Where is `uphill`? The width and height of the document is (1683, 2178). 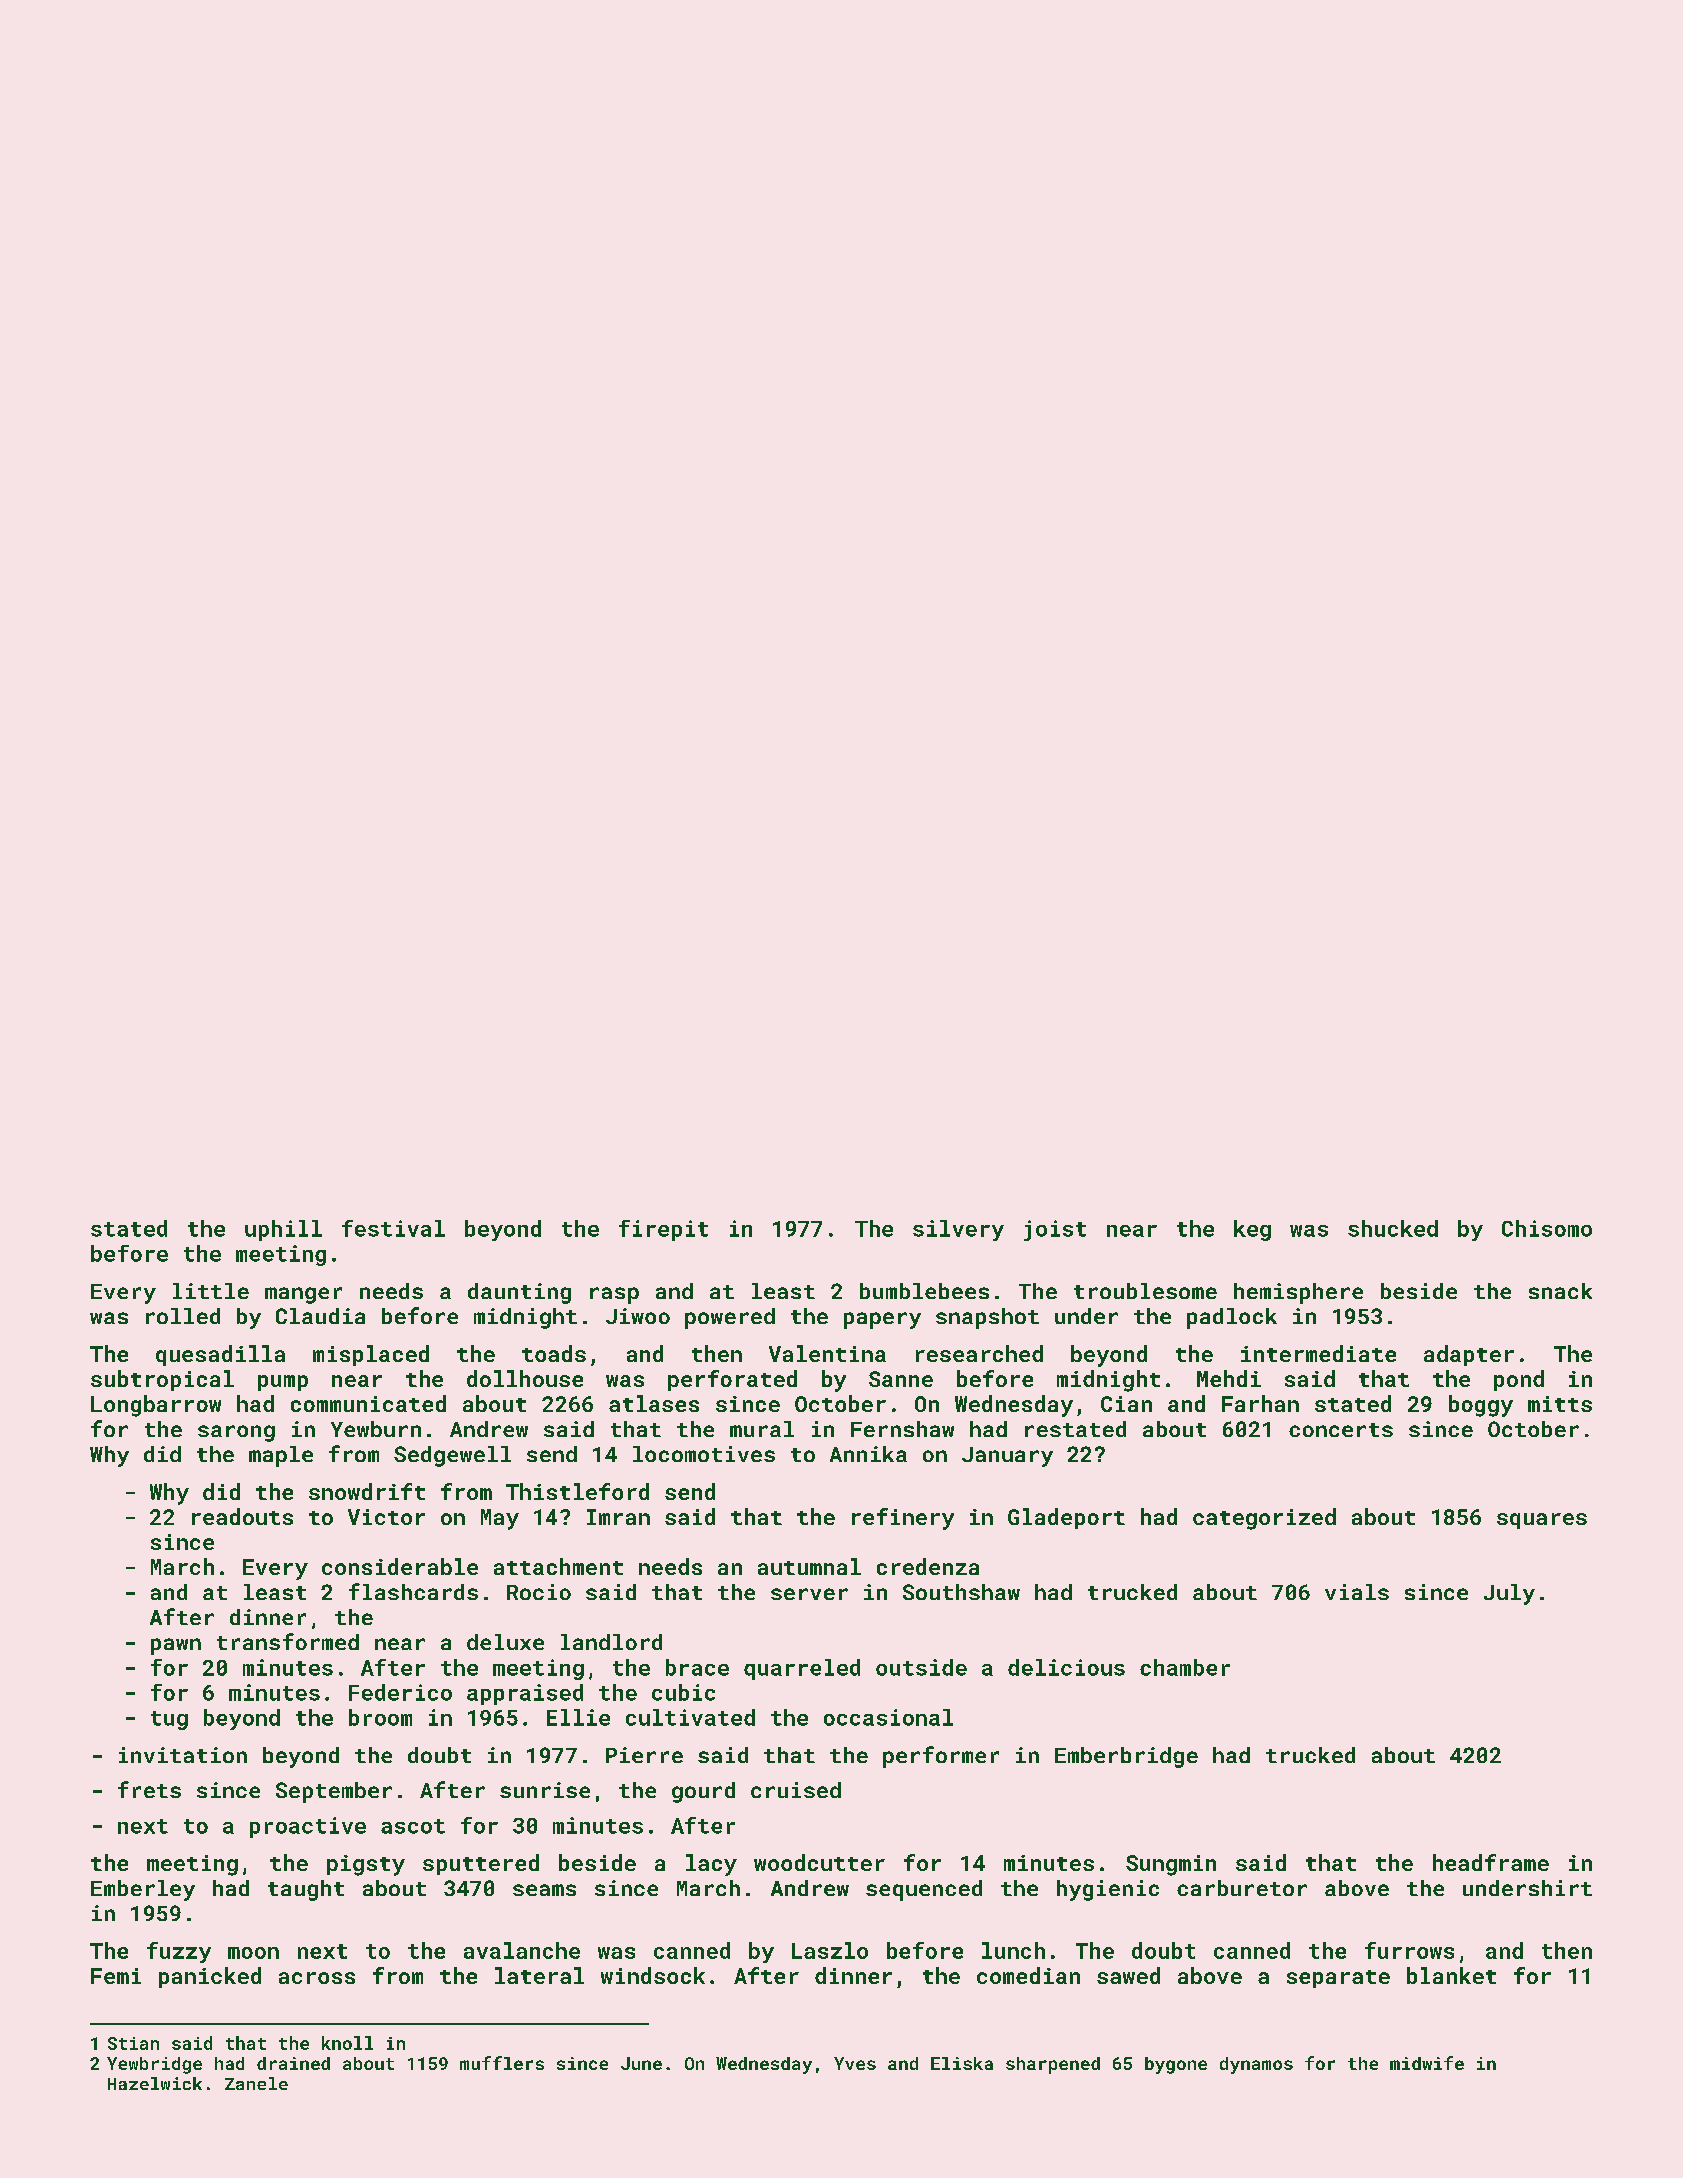
uphill is located at coordinates (283, 1230).
